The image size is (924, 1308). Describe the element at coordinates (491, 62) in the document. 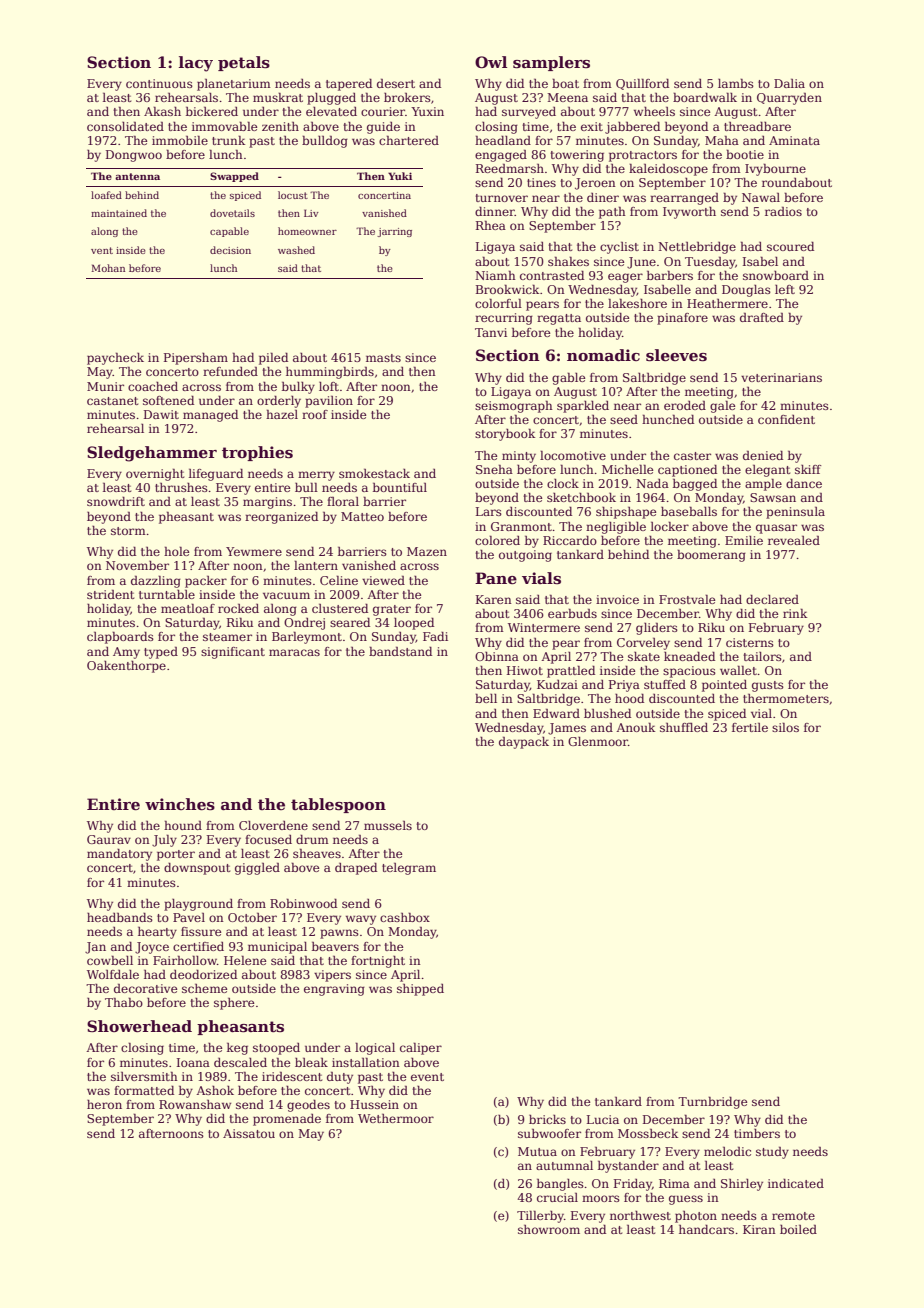

I see `Owl` at that location.
